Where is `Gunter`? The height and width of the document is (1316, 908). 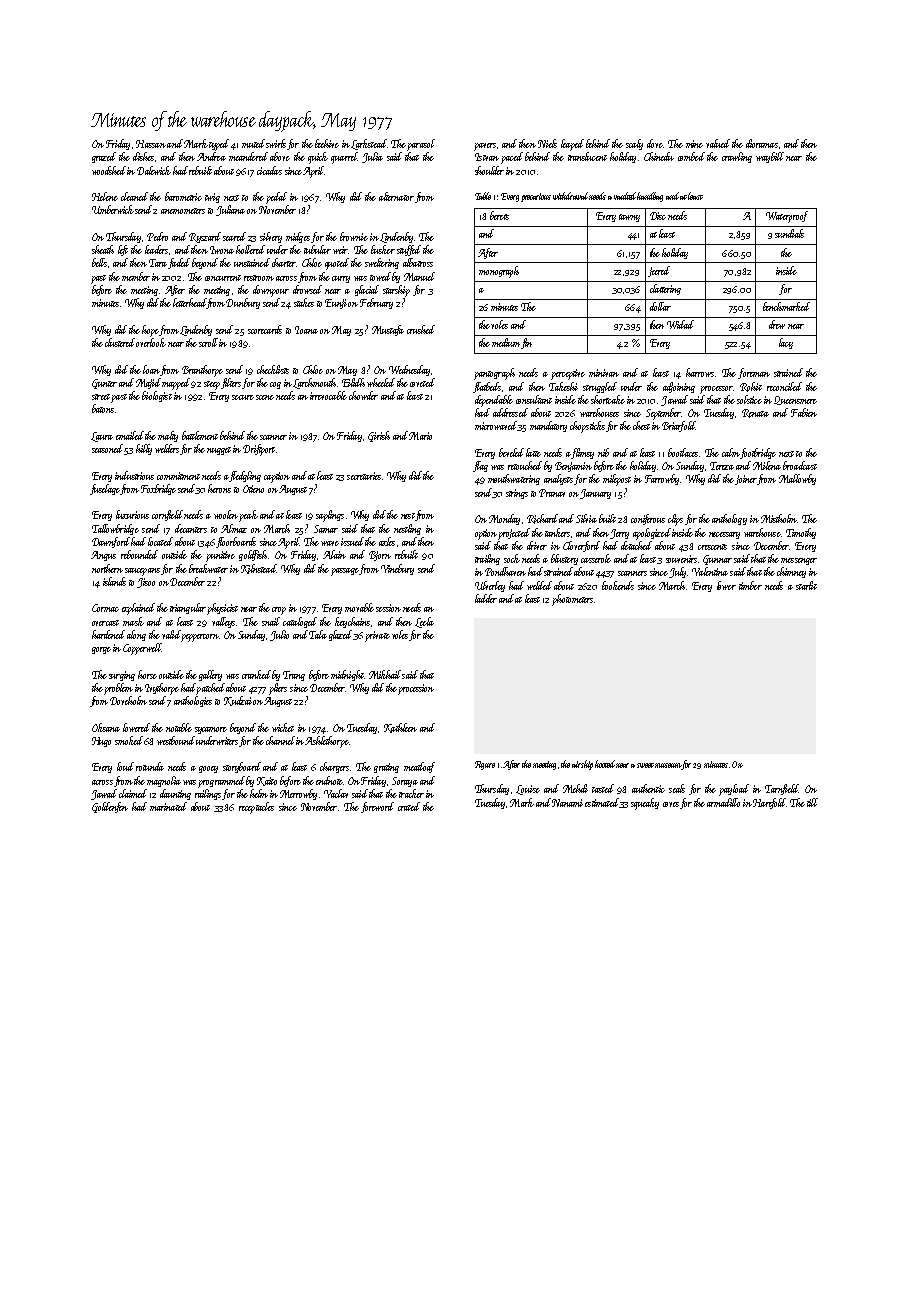 Gunter is located at coordinates (104, 384).
